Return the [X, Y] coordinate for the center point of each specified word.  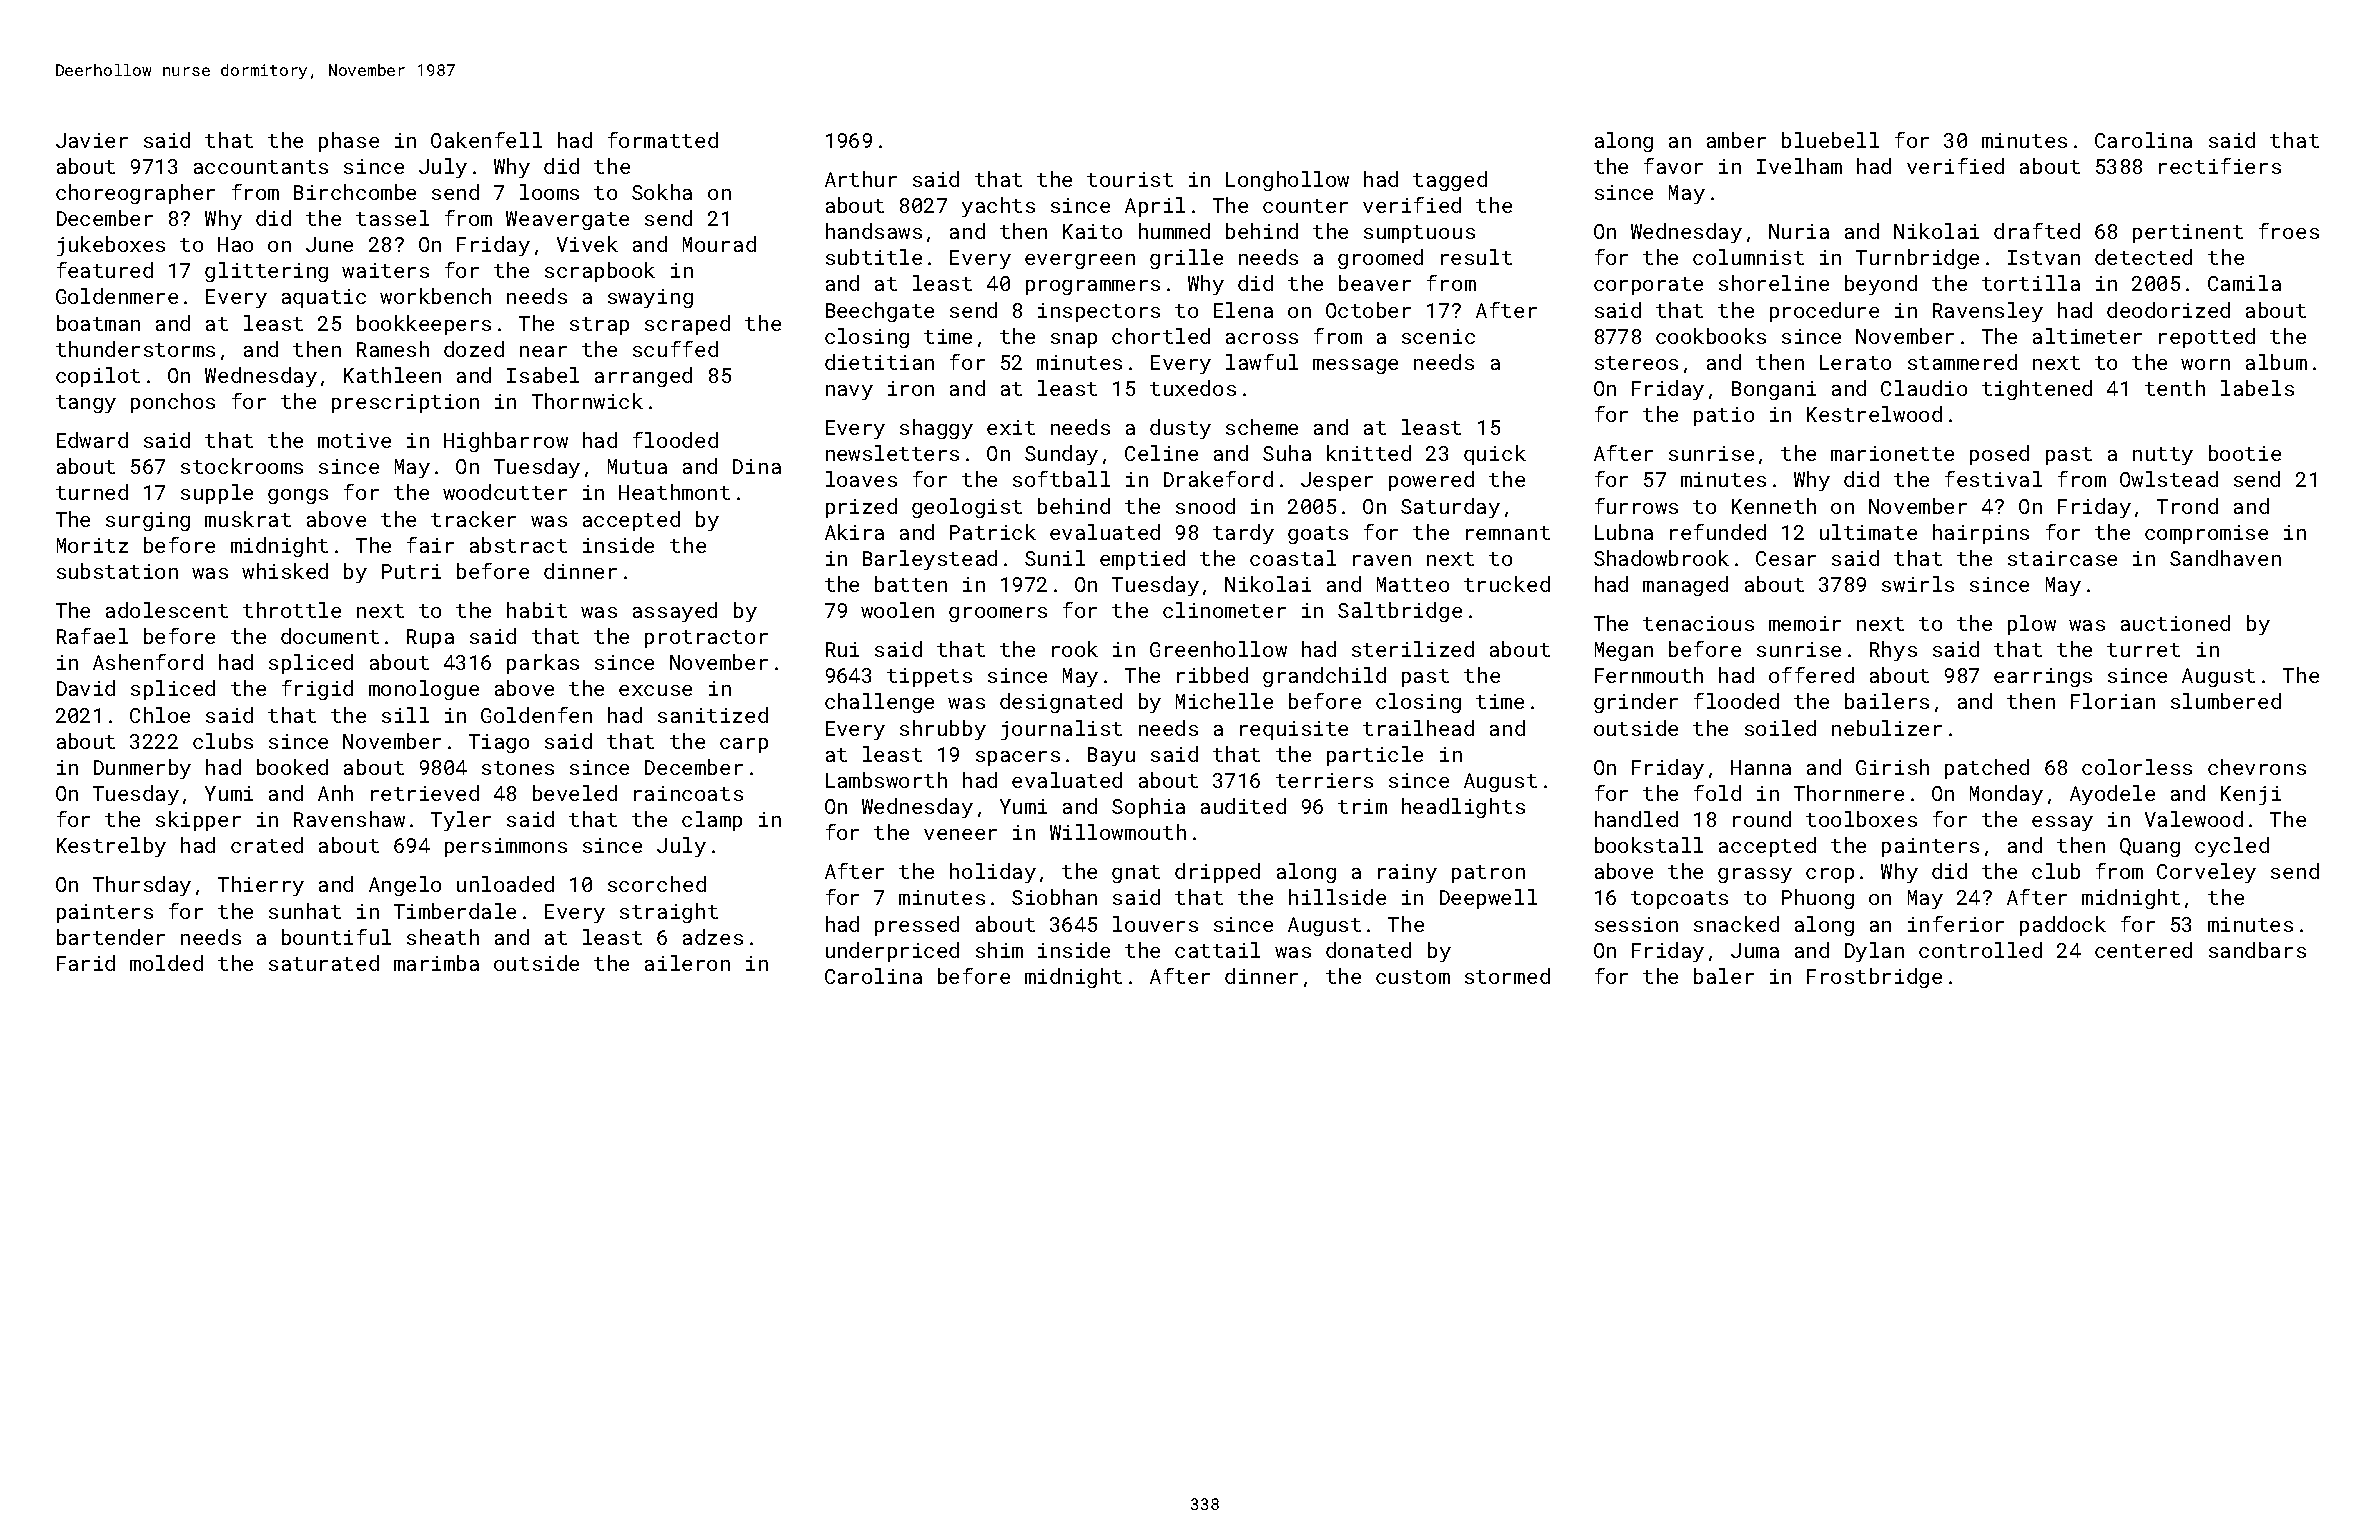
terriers [1324, 780]
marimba [436, 963]
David [86, 688]
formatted [663, 140]
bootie [2245, 453]
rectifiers [2220, 166]
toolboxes [1861, 819]
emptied [1142, 560]
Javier [92, 140]
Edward [92, 440]
